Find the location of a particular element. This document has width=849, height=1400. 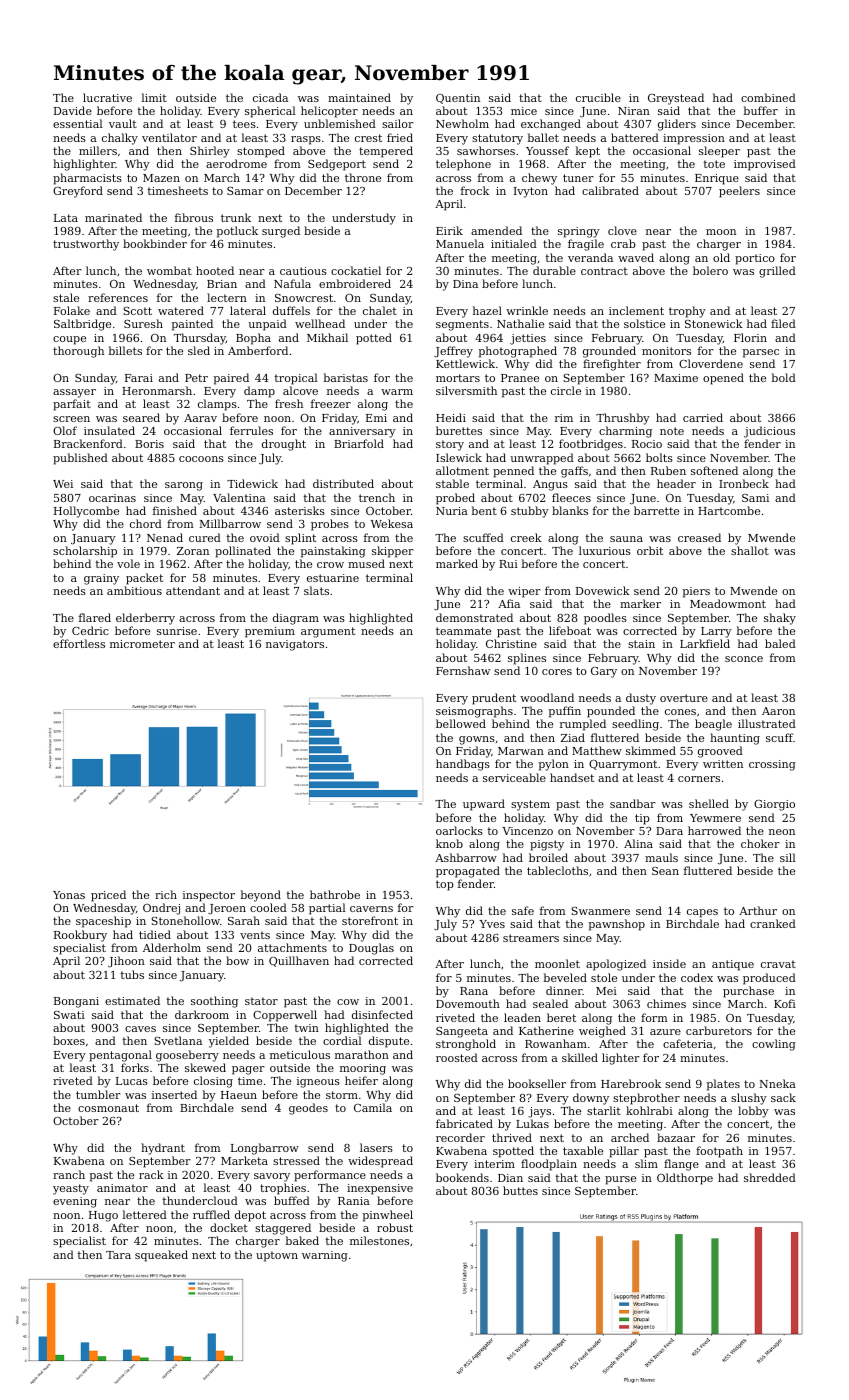

purse is located at coordinates (620, 1180).
